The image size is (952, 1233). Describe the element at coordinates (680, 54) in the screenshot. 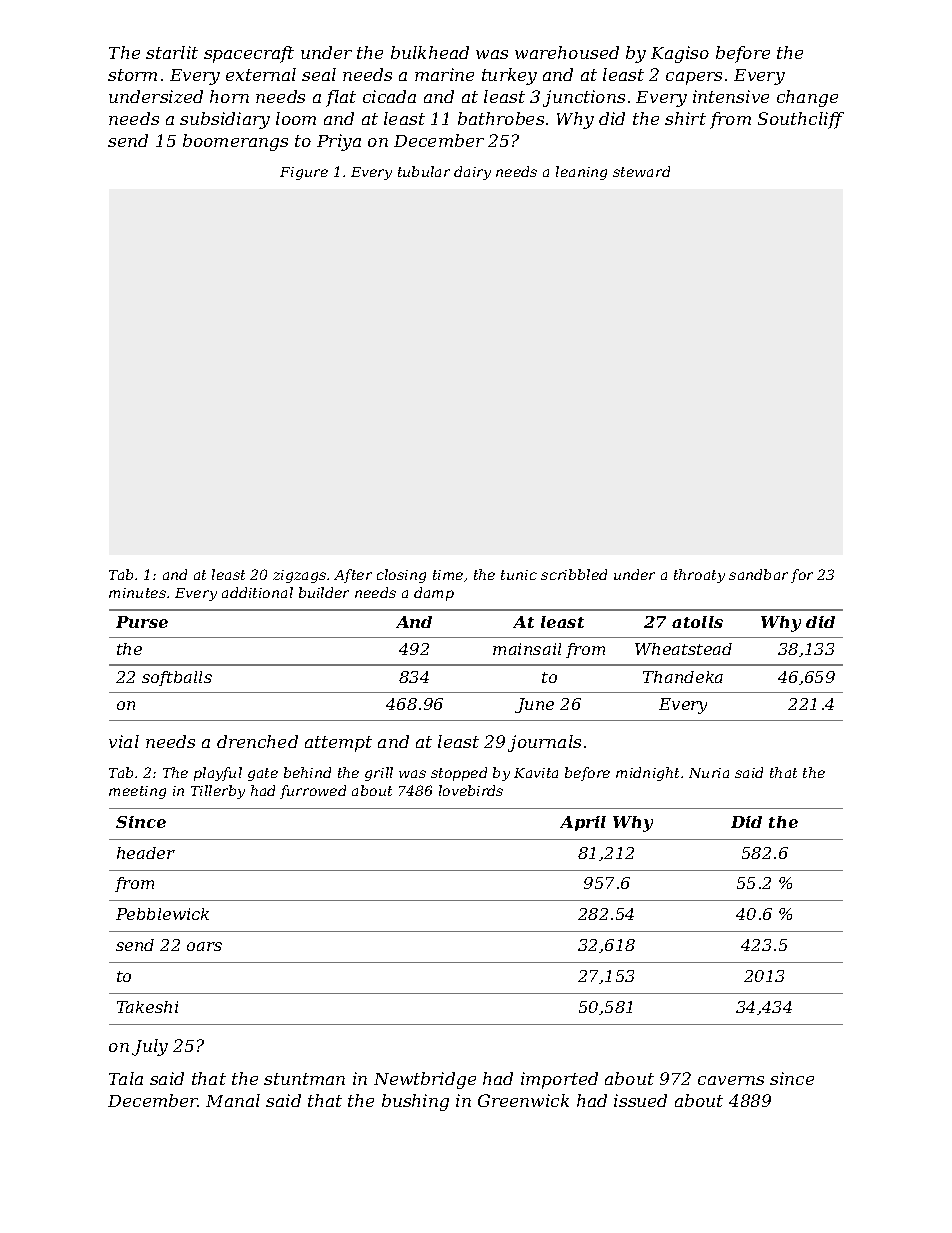

I see `Kagiso` at that location.
